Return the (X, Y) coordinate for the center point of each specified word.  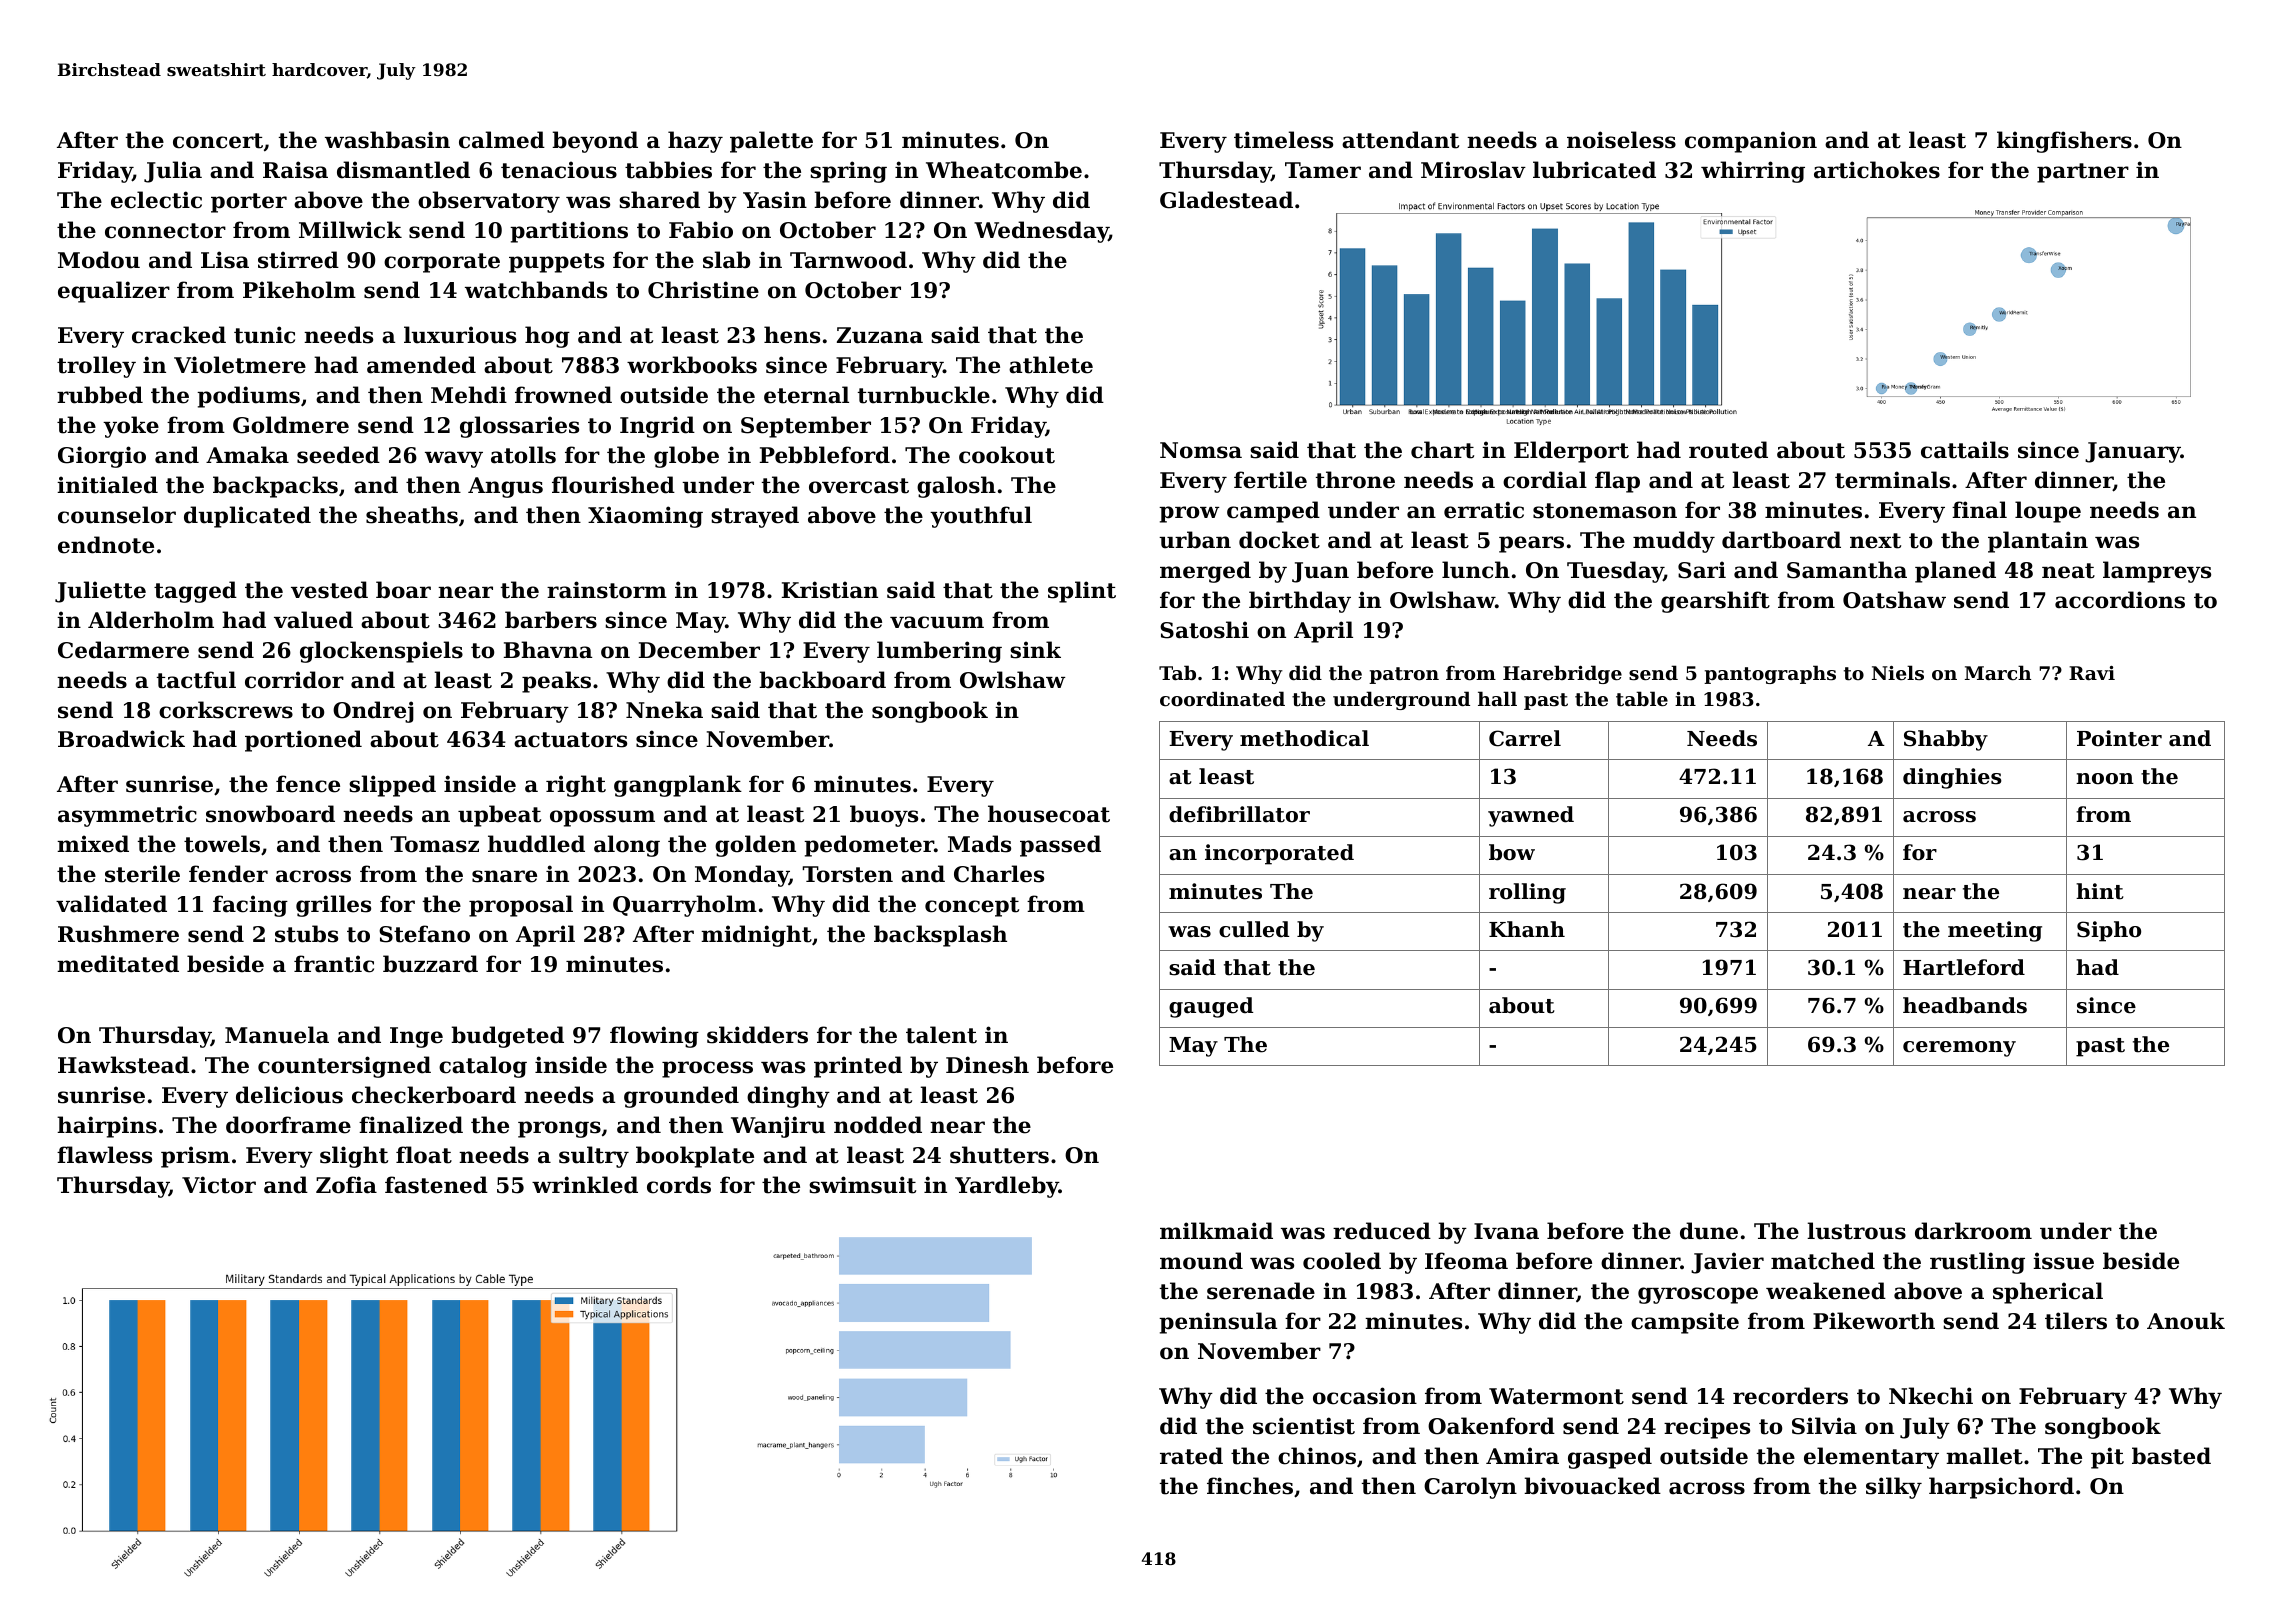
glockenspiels (381, 652)
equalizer (114, 292)
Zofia (346, 1185)
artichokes (1877, 170)
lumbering (939, 652)
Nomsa (1201, 450)
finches (1250, 1486)
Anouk (2186, 1321)
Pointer (2119, 738)
